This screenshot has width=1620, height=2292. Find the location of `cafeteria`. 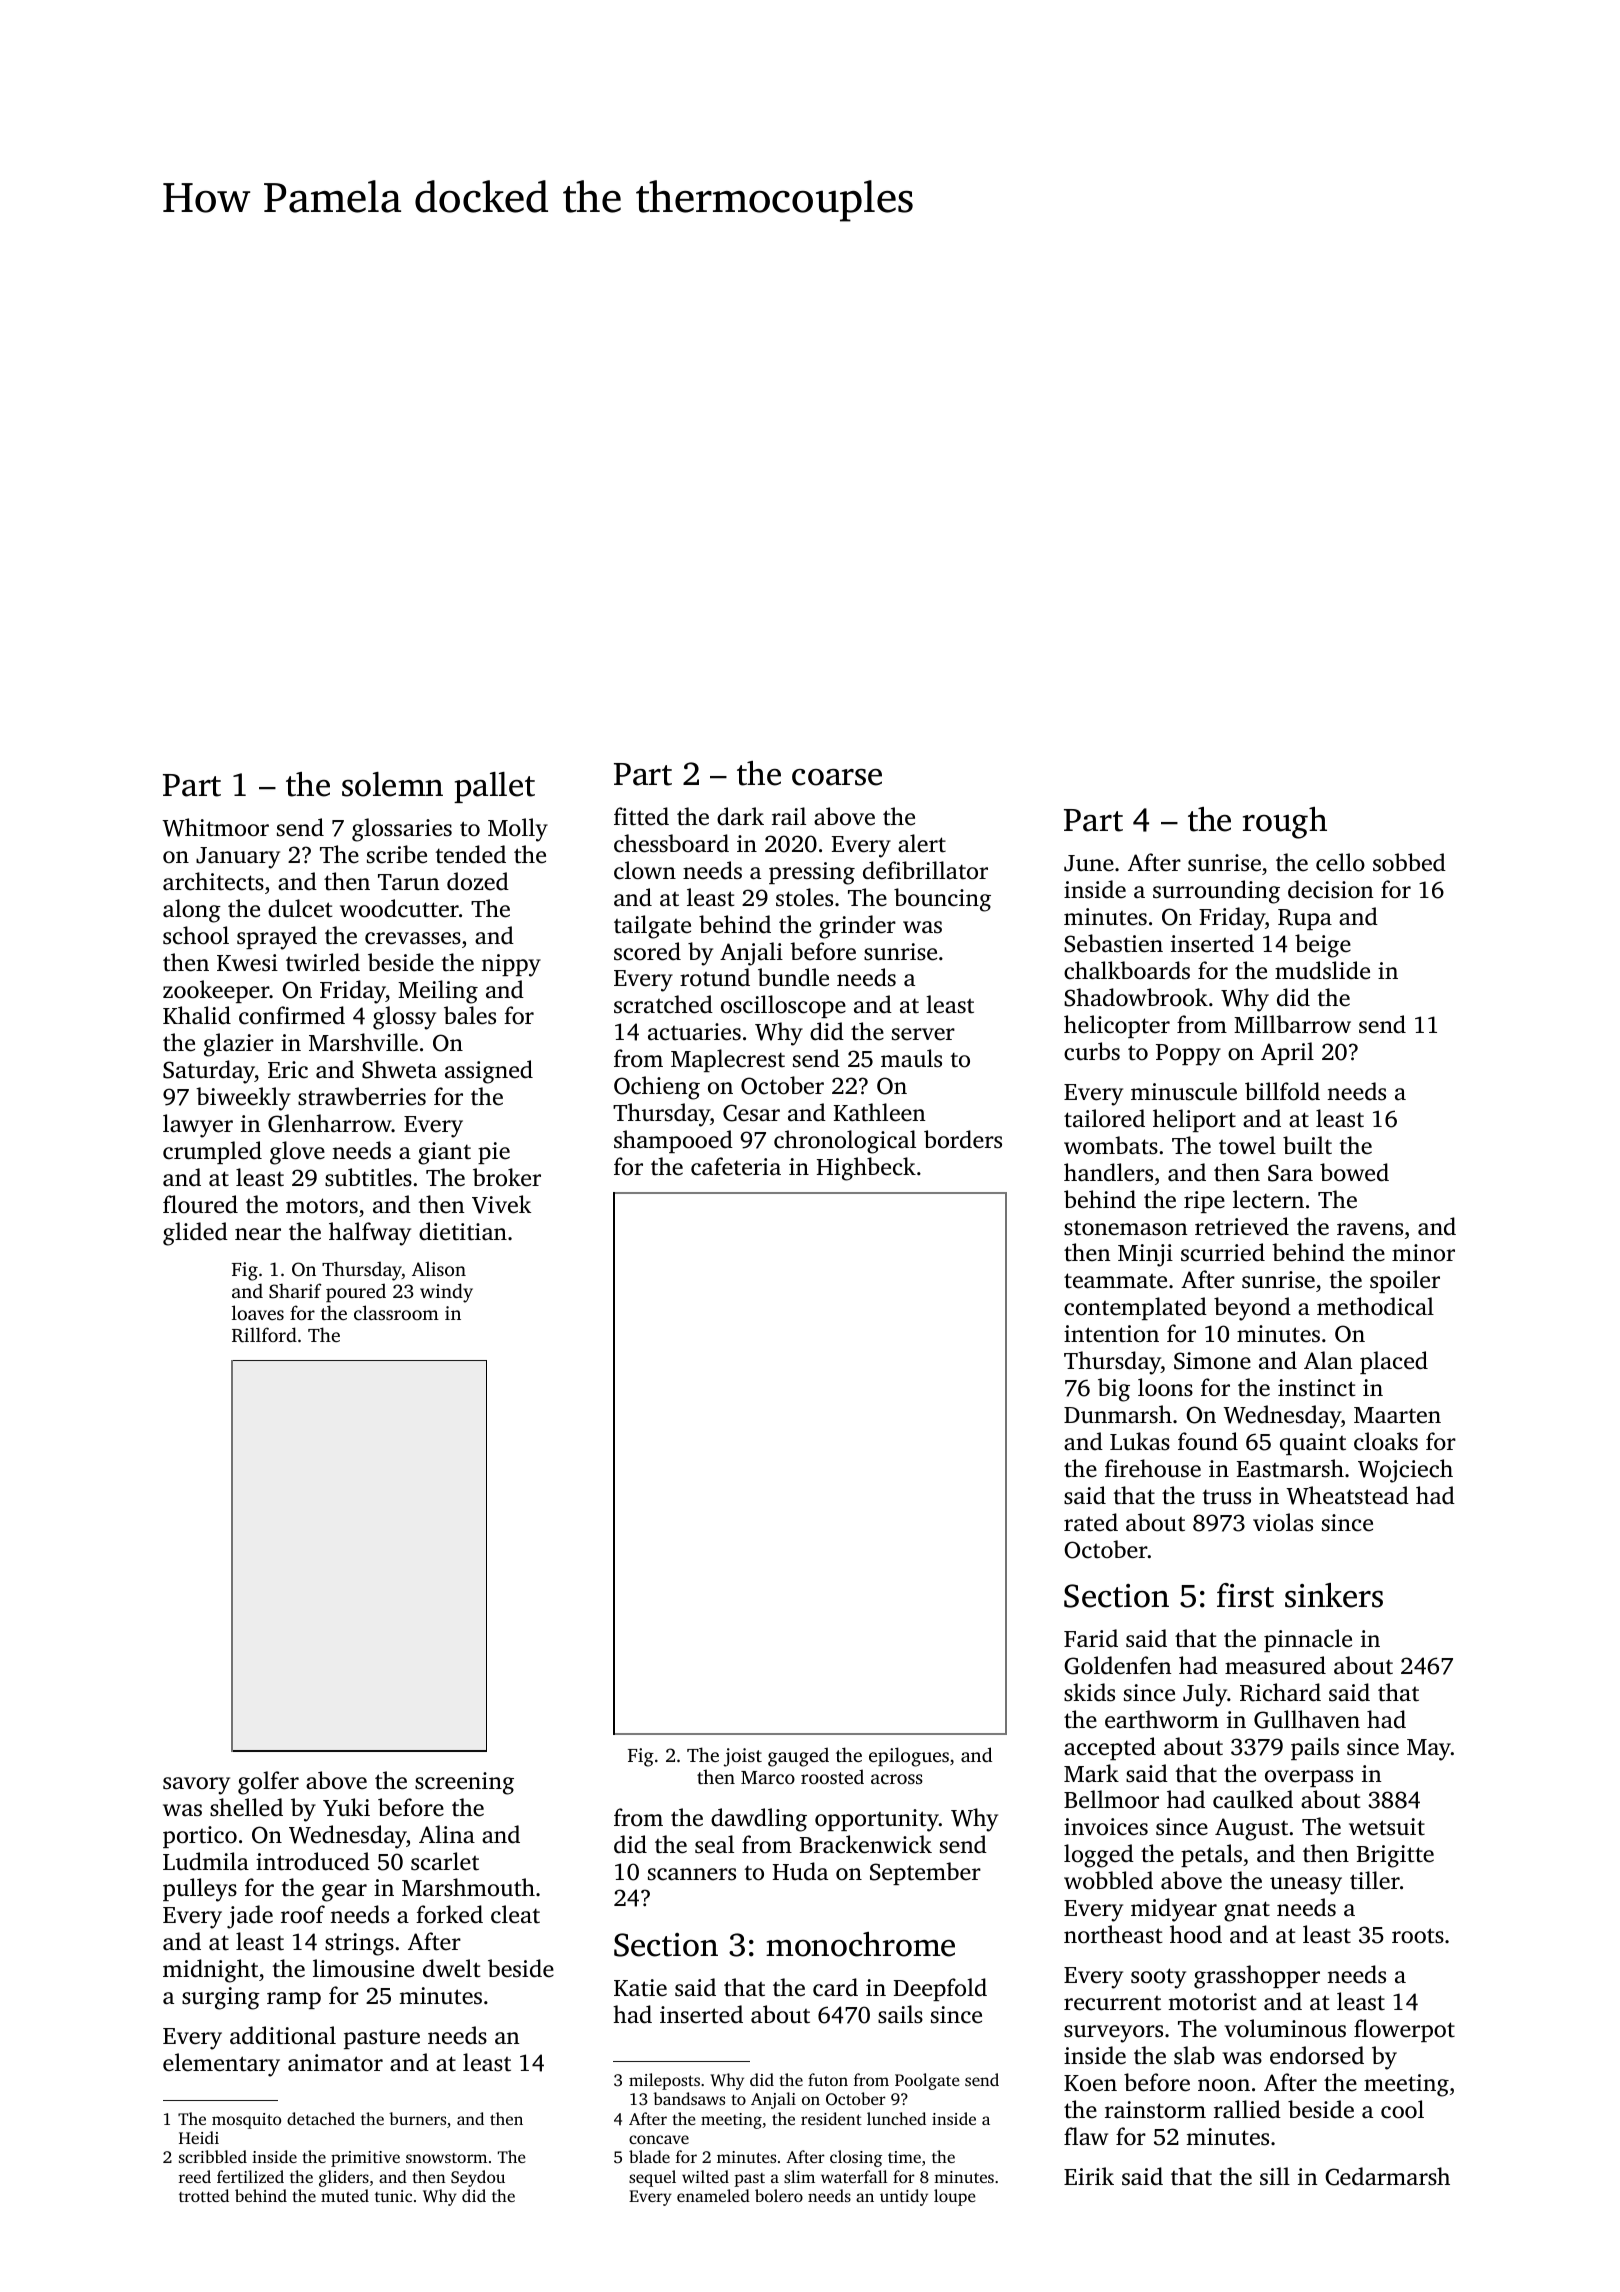

cafeteria is located at coordinates (736, 1166).
